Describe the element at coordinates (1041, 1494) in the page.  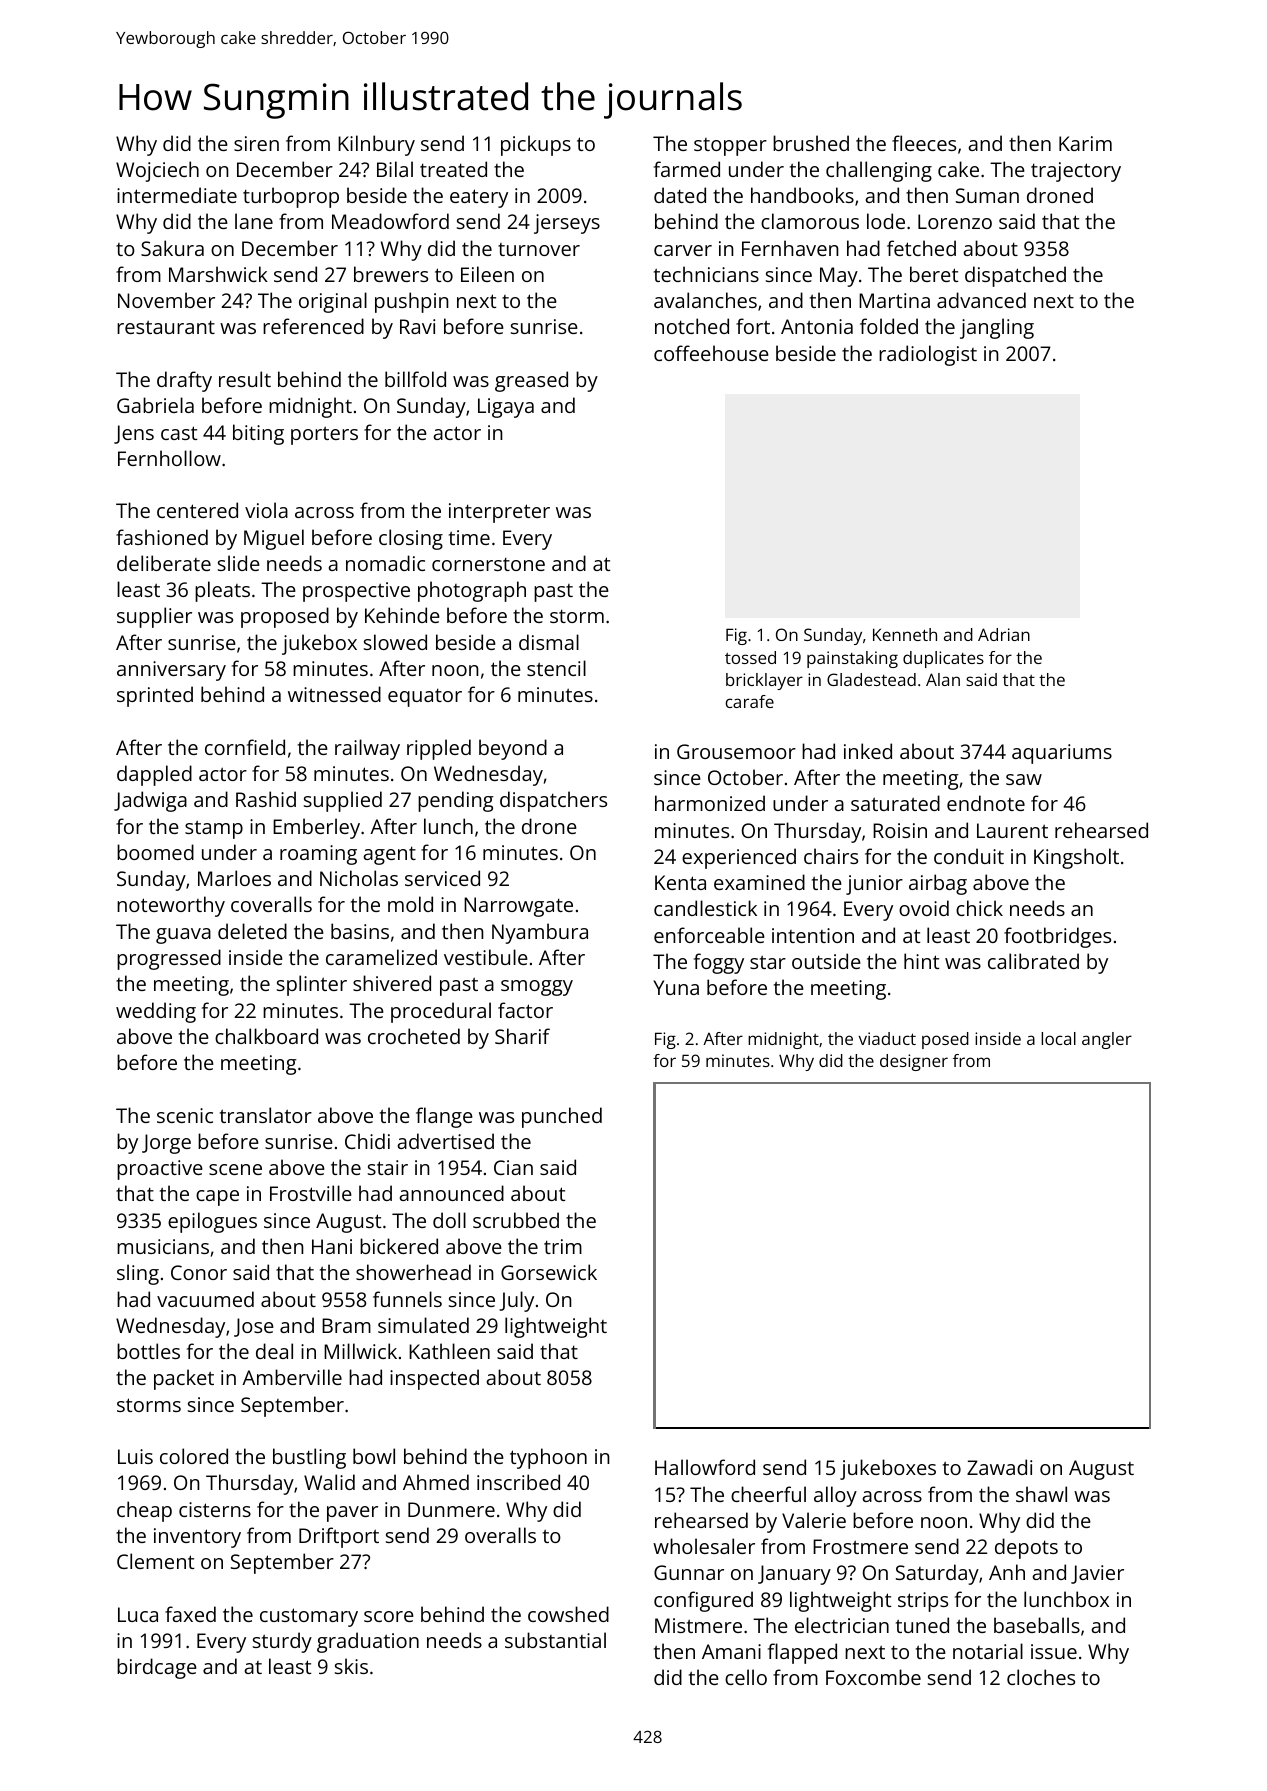
I see `shawl` at that location.
